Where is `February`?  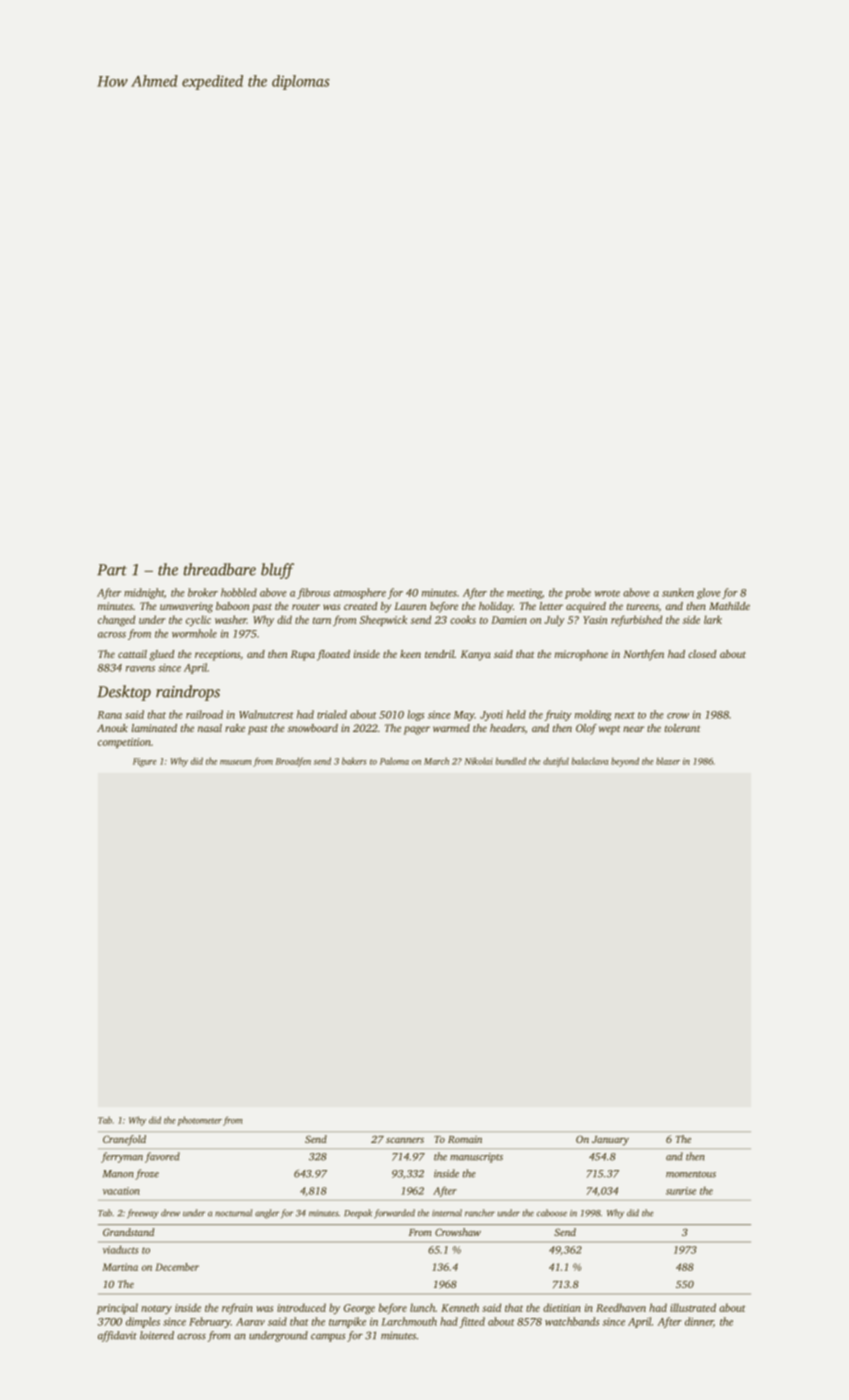
February is located at coordinates (210, 1322).
